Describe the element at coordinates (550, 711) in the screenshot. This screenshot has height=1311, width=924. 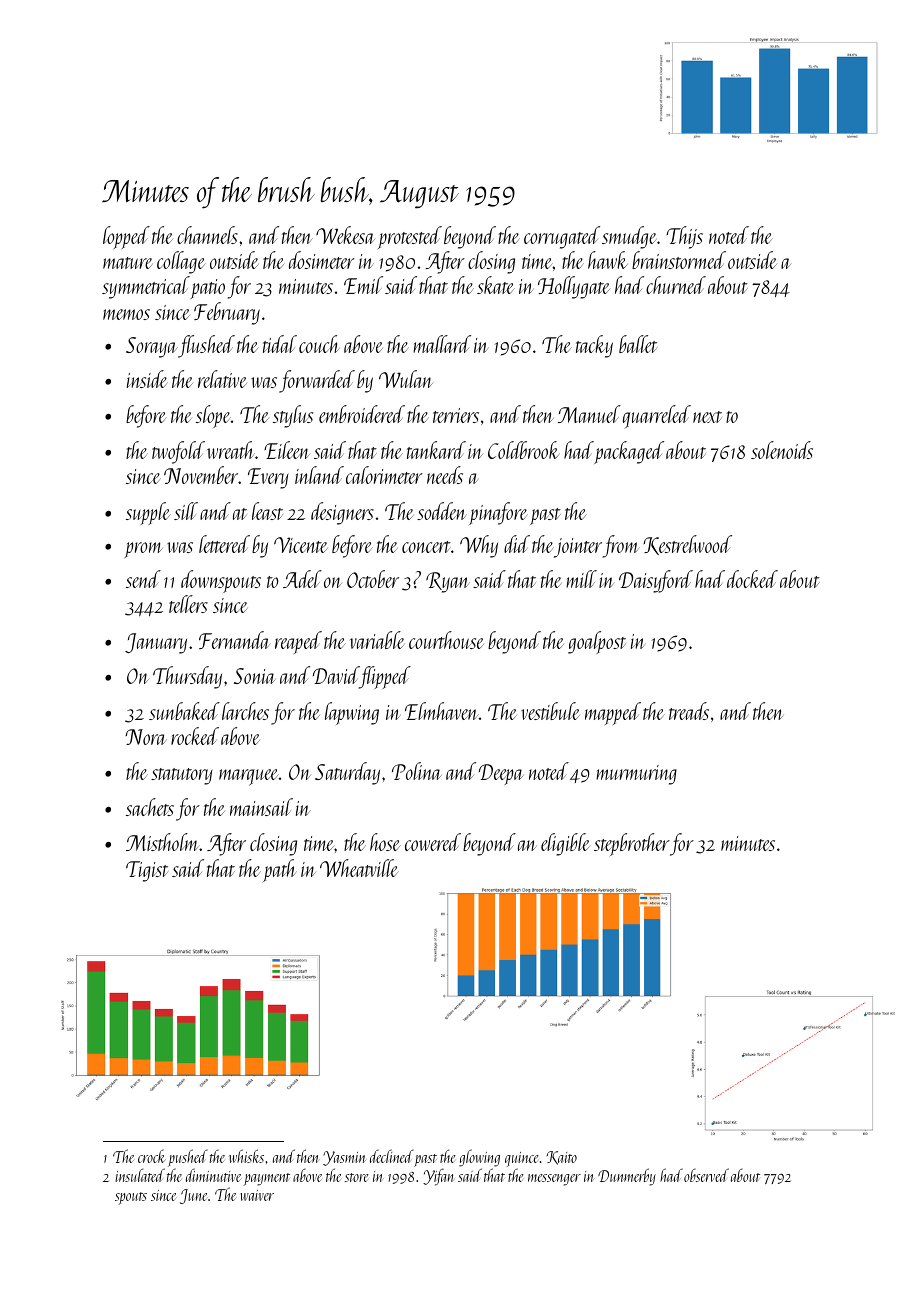
I see `vestibule` at that location.
